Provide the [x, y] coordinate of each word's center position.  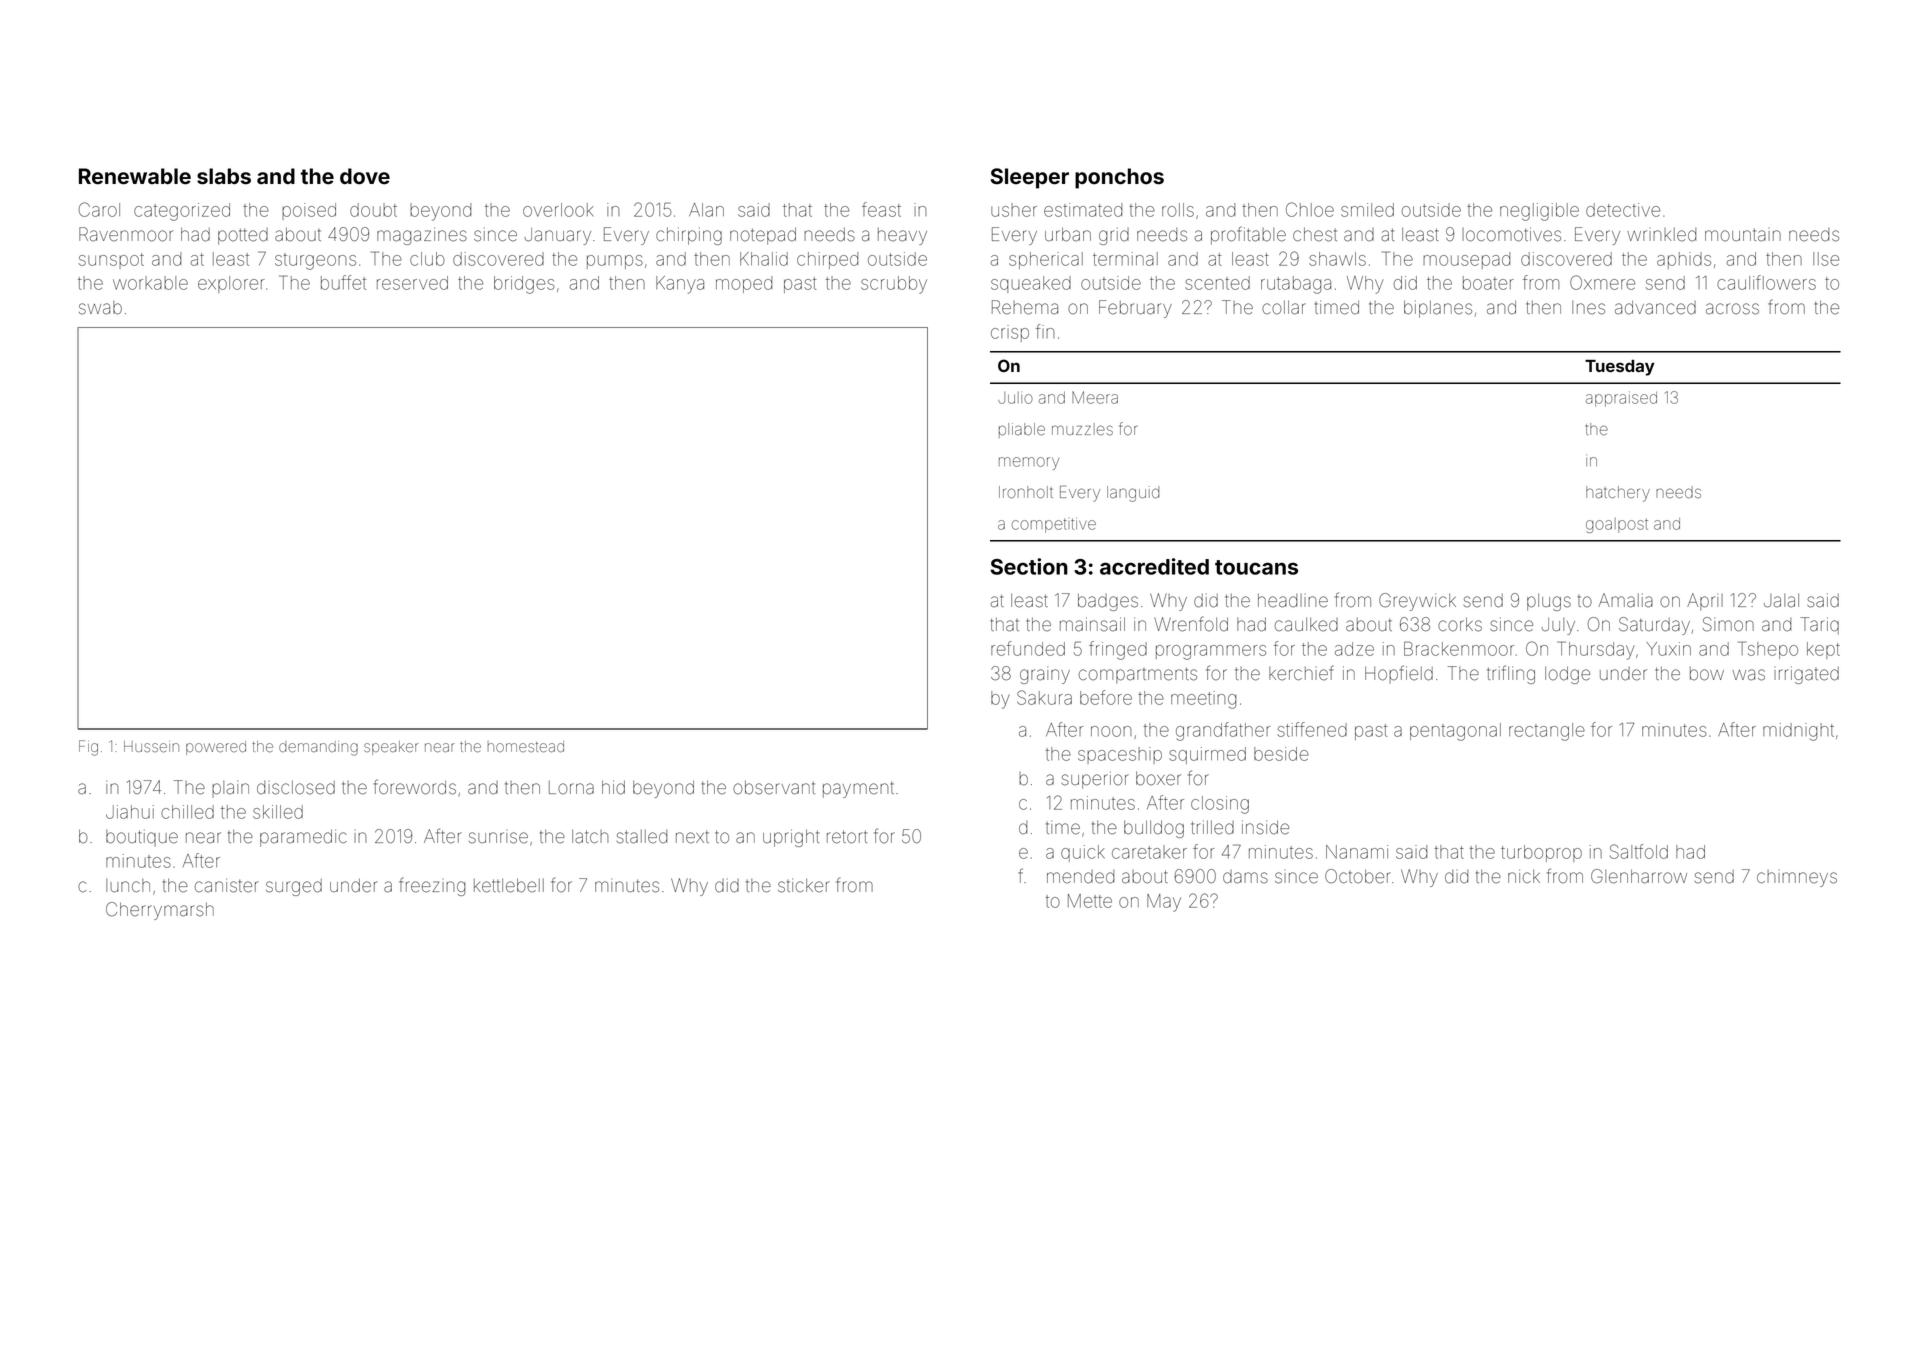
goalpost [1617, 525]
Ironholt [1026, 492]
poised [309, 211]
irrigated [1807, 675]
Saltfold [1639, 851]
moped [744, 284]
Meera [1095, 397]
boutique [142, 837]
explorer [231, 284]
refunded [1028, 648]
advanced [1655, 308]
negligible [1539, 212]
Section [1029, 566]
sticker [804, 885]
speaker [391, 748]
